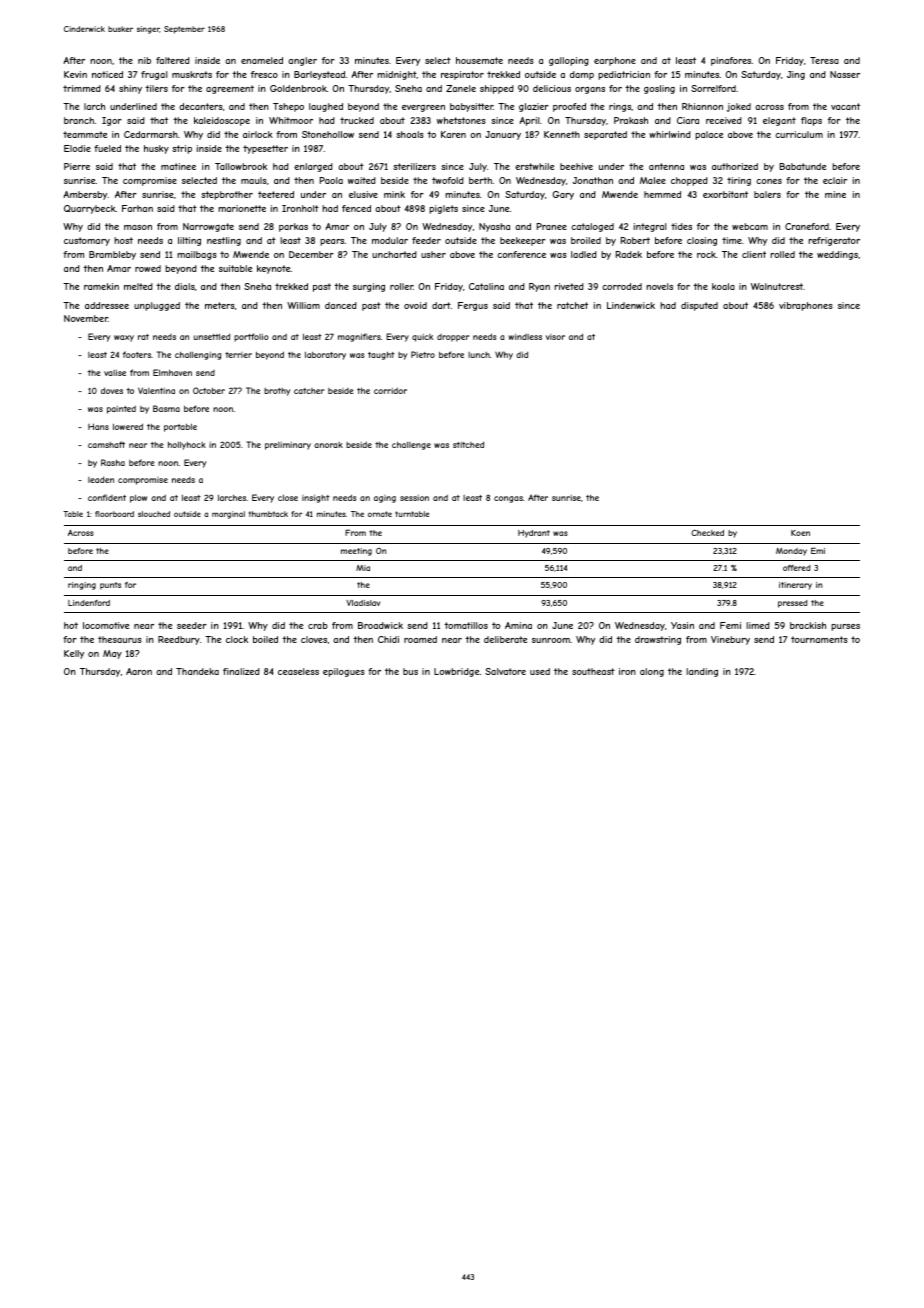  I want to click on earphone, so click(615, 61).
